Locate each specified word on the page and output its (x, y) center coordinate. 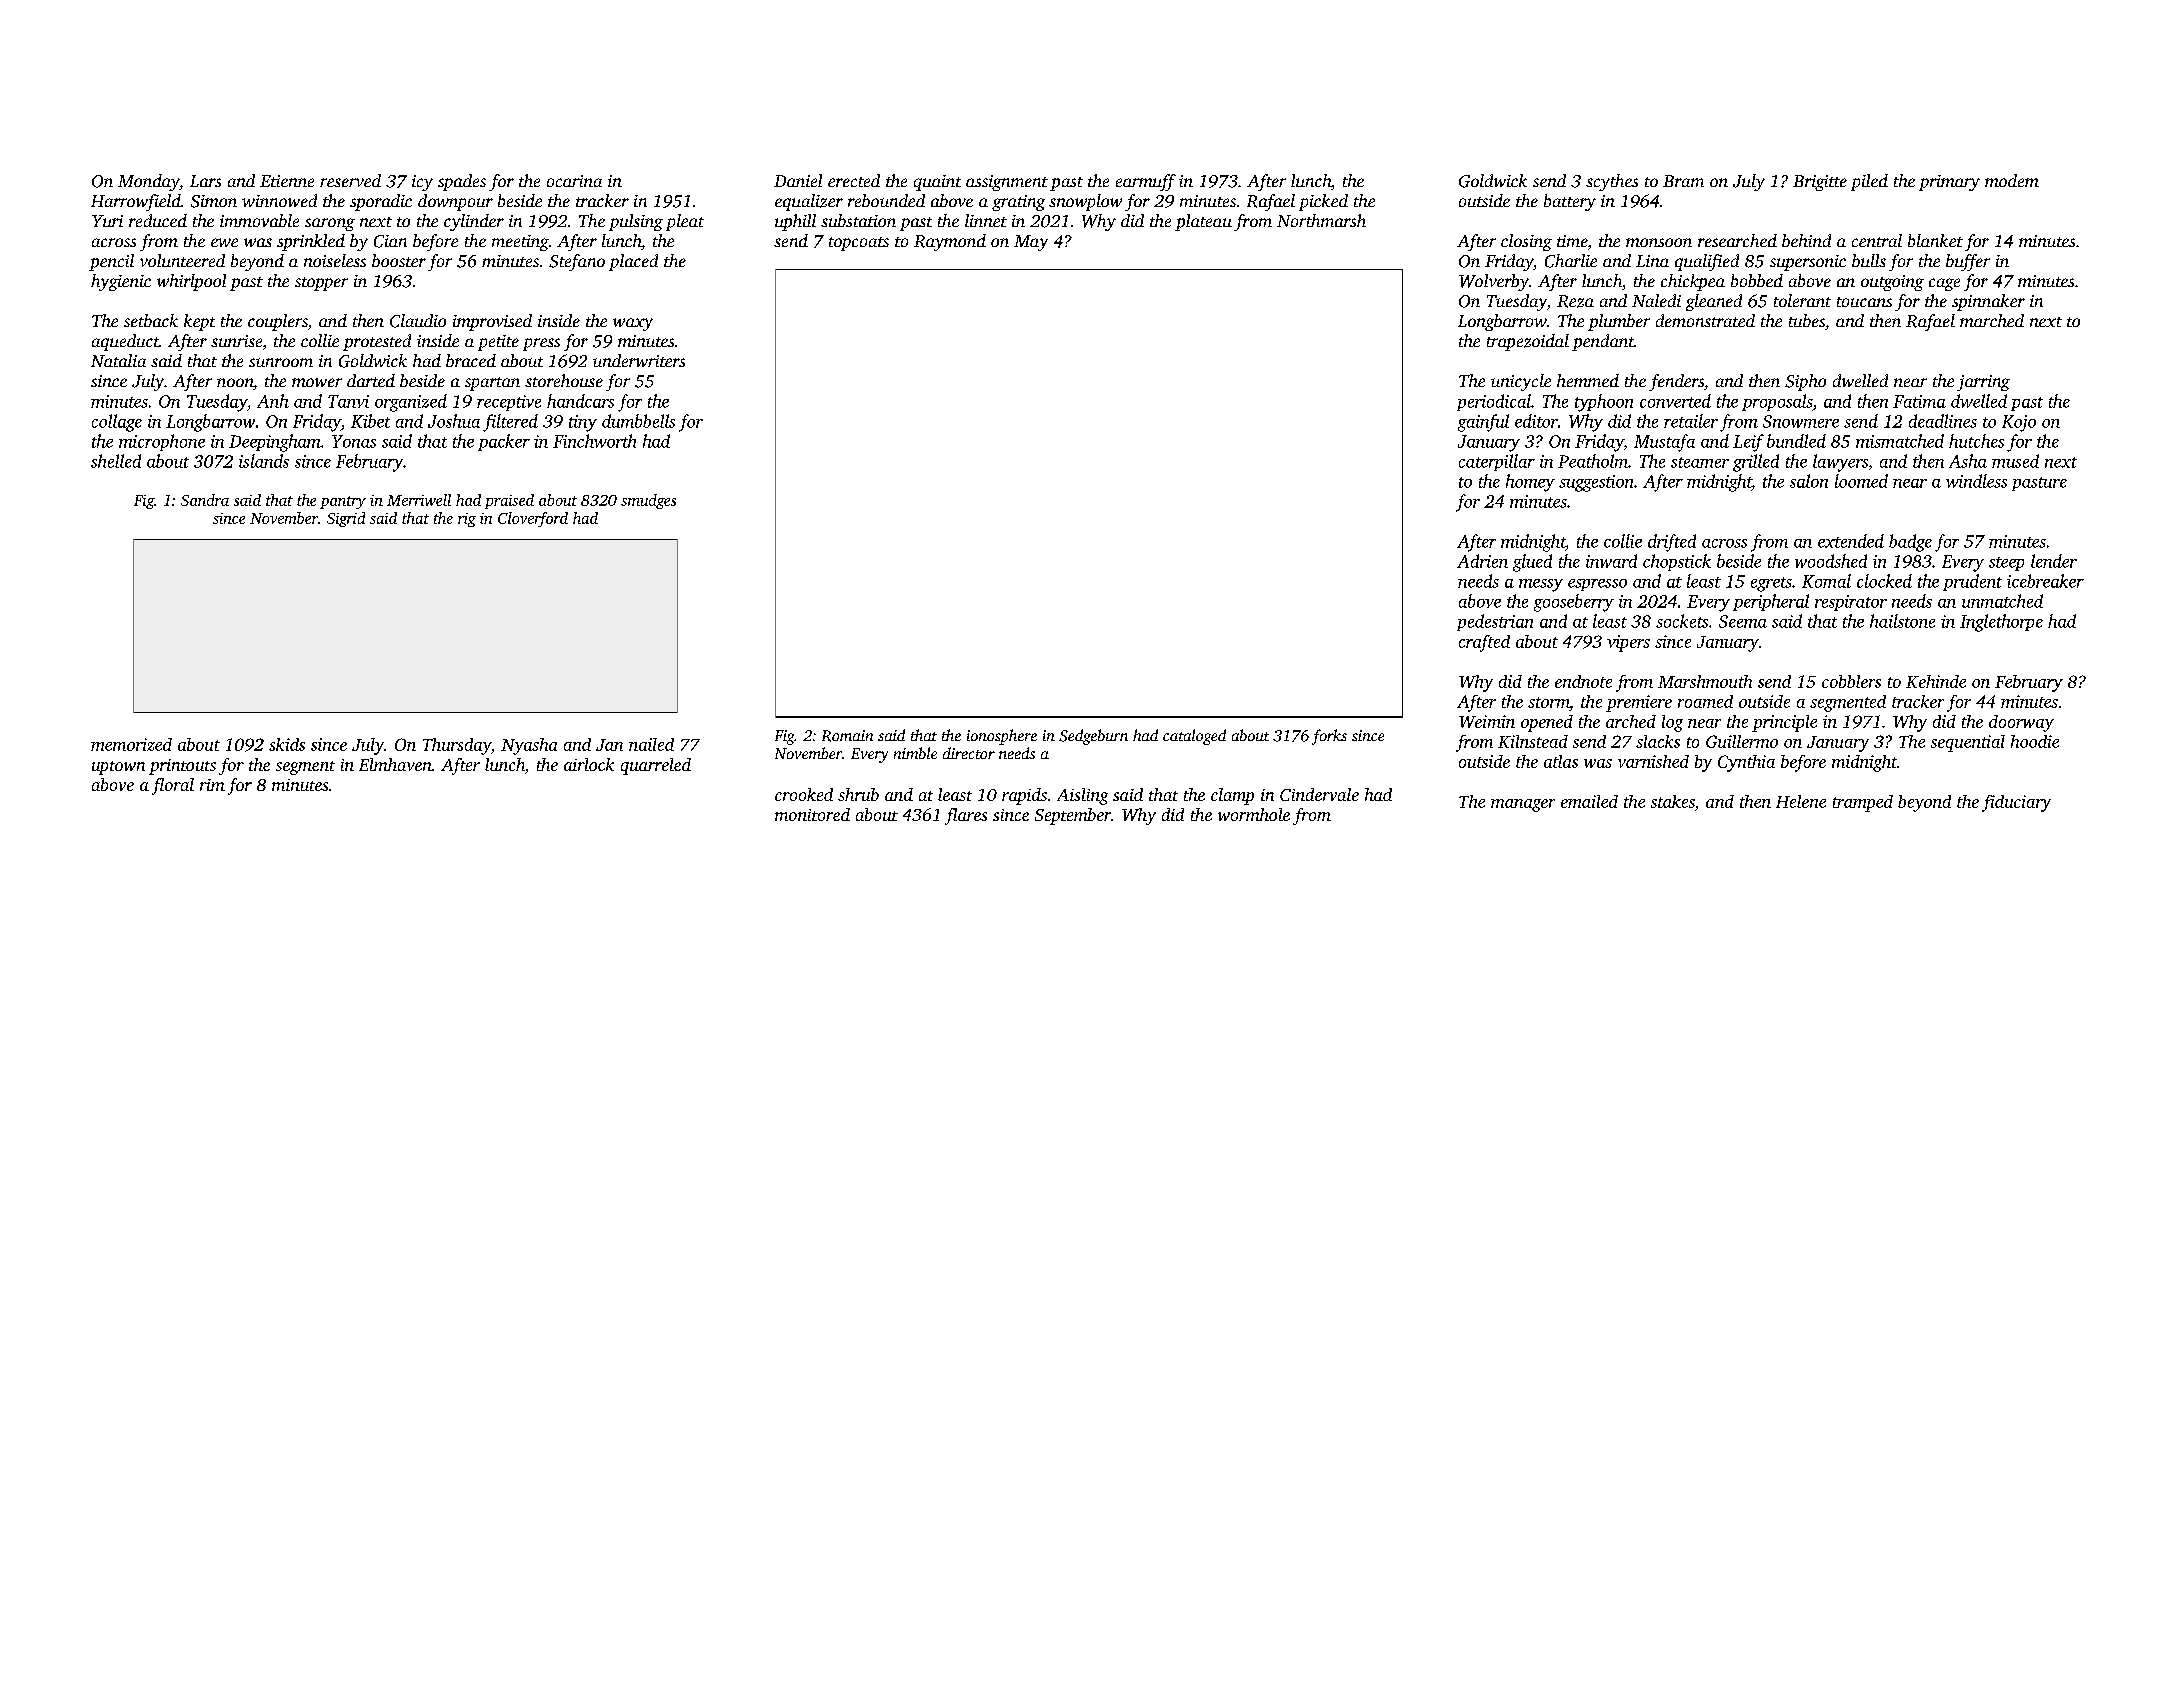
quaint (937, 183)
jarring (1983, 383)
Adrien (1482, 561)
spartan (492, 384)
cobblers (1851, 681)
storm (1549, 702)
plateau (1203, 222)
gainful (1483, 423)
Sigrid (346, 519)
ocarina (574, 181)
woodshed (1831, 561)
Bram (1683, 181)
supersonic (1808, 263)
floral (173, 786)
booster (399, 260)
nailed (651, 744)
